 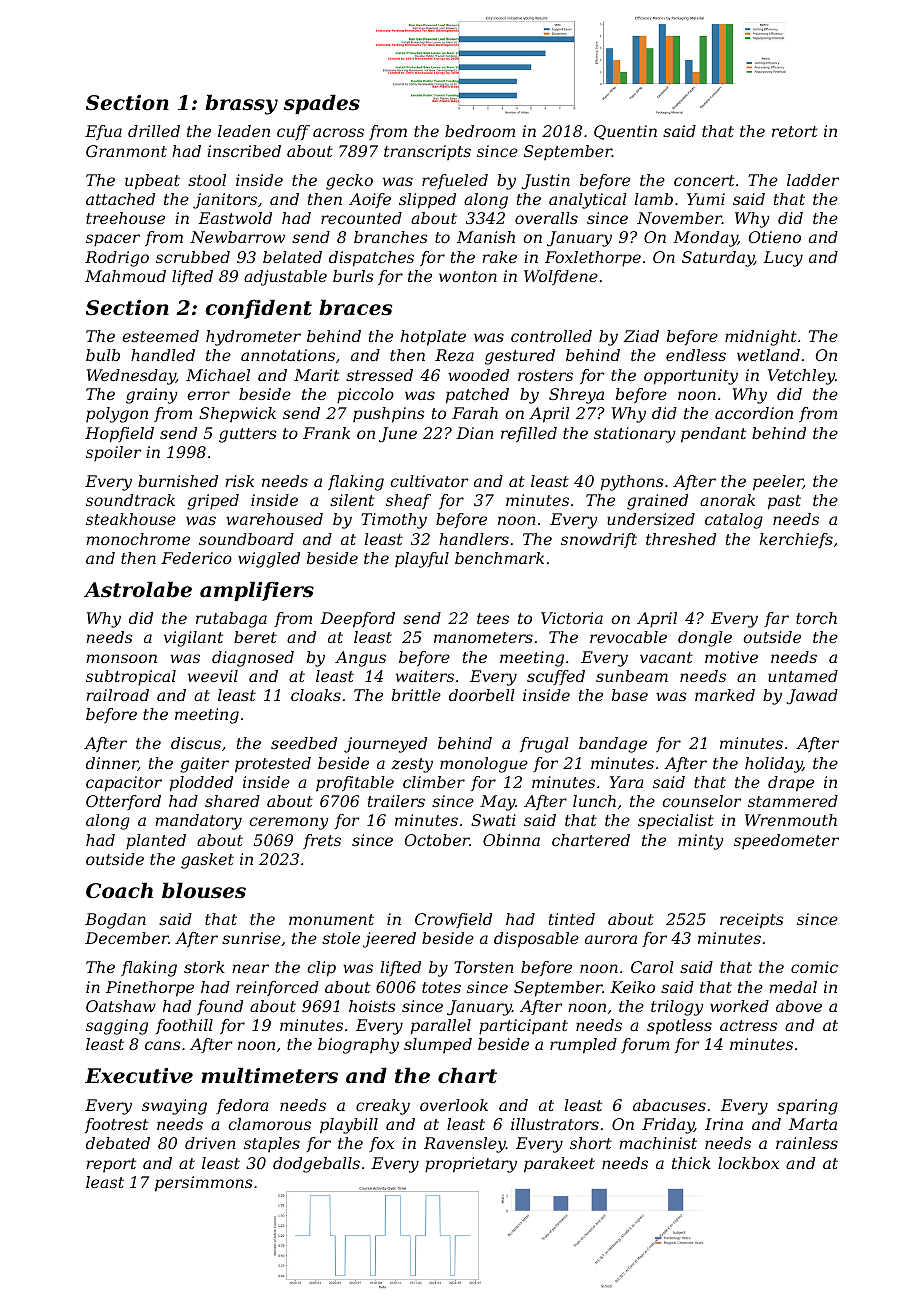 What do you see at coordinates (480, 131) in the screenshot?
I see `bedroom` at bounding box center [480, 131].
